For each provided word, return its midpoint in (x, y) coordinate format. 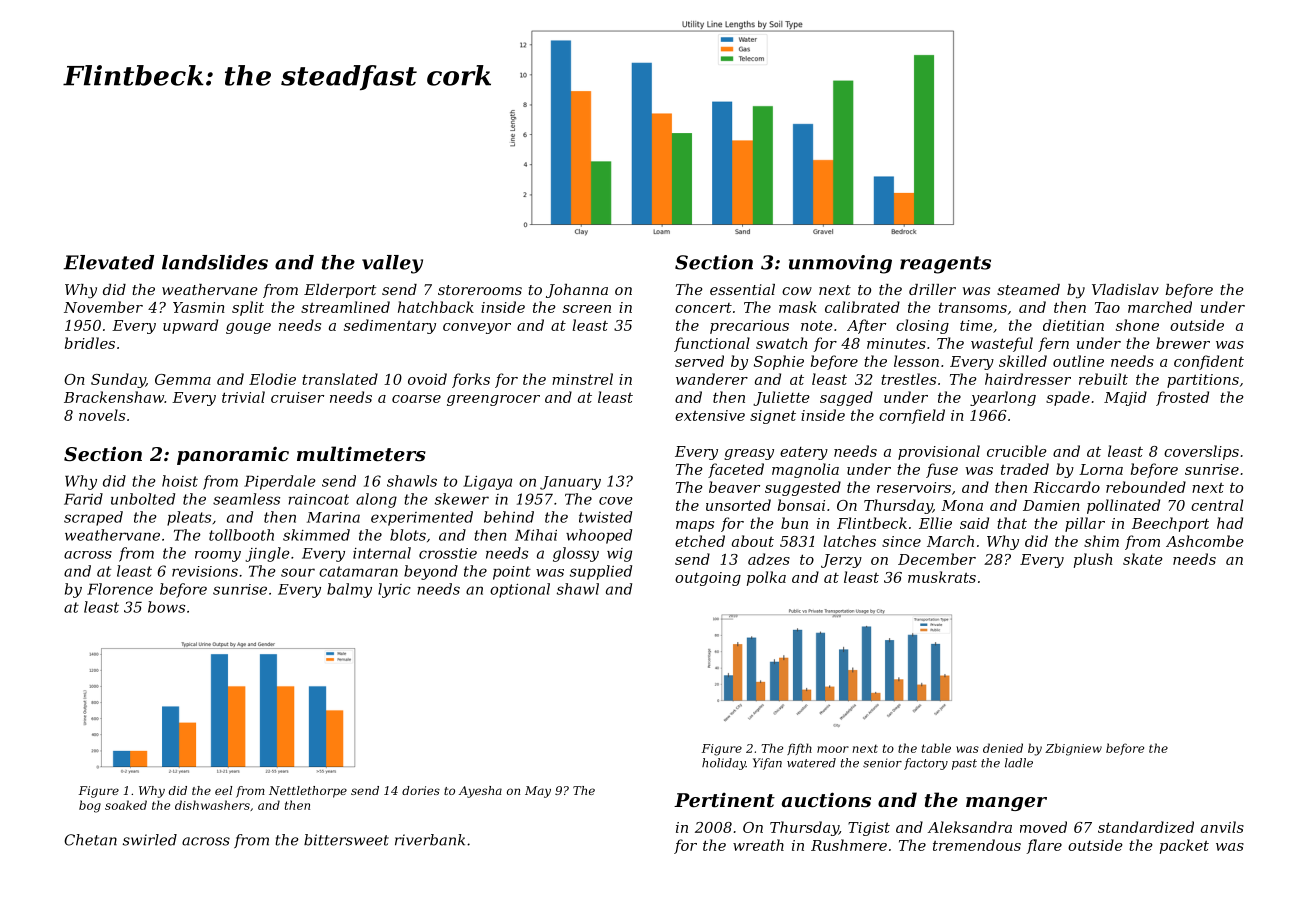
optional (520, 590)
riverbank (430, 840)
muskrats (942, 577)
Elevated (108, 262)
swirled (150, 840)
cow (797, 291)
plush (1093, 560)
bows (166, 607)
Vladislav (1125, 289)
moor (833, 749)
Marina (333, 517)
